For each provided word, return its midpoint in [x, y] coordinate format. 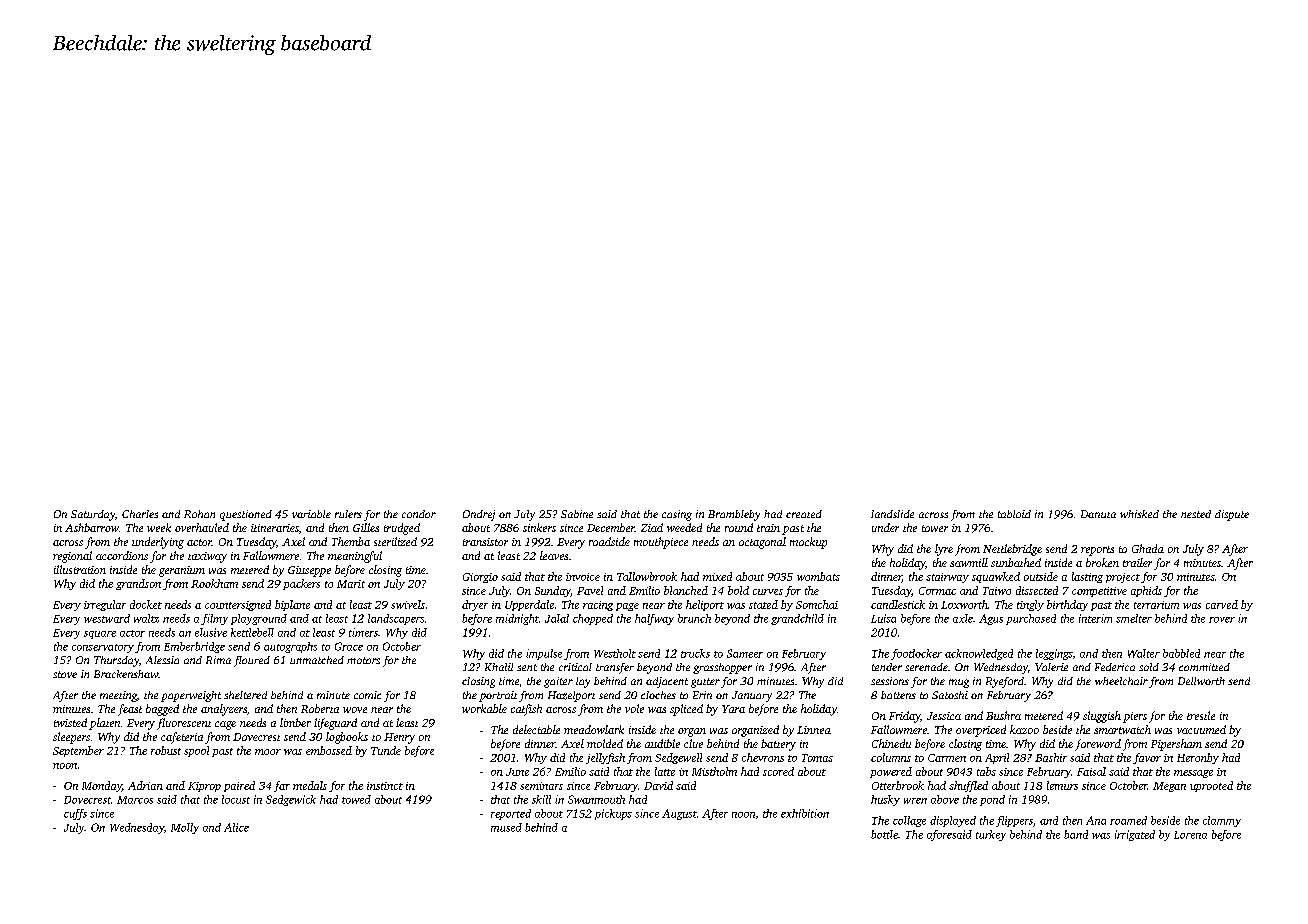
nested [1196, 514]
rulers [348, 514]
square [100, 635]
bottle [884, 834]
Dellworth [1201, 681]
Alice [236, 827]
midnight [517, 619]
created [804, 514]
